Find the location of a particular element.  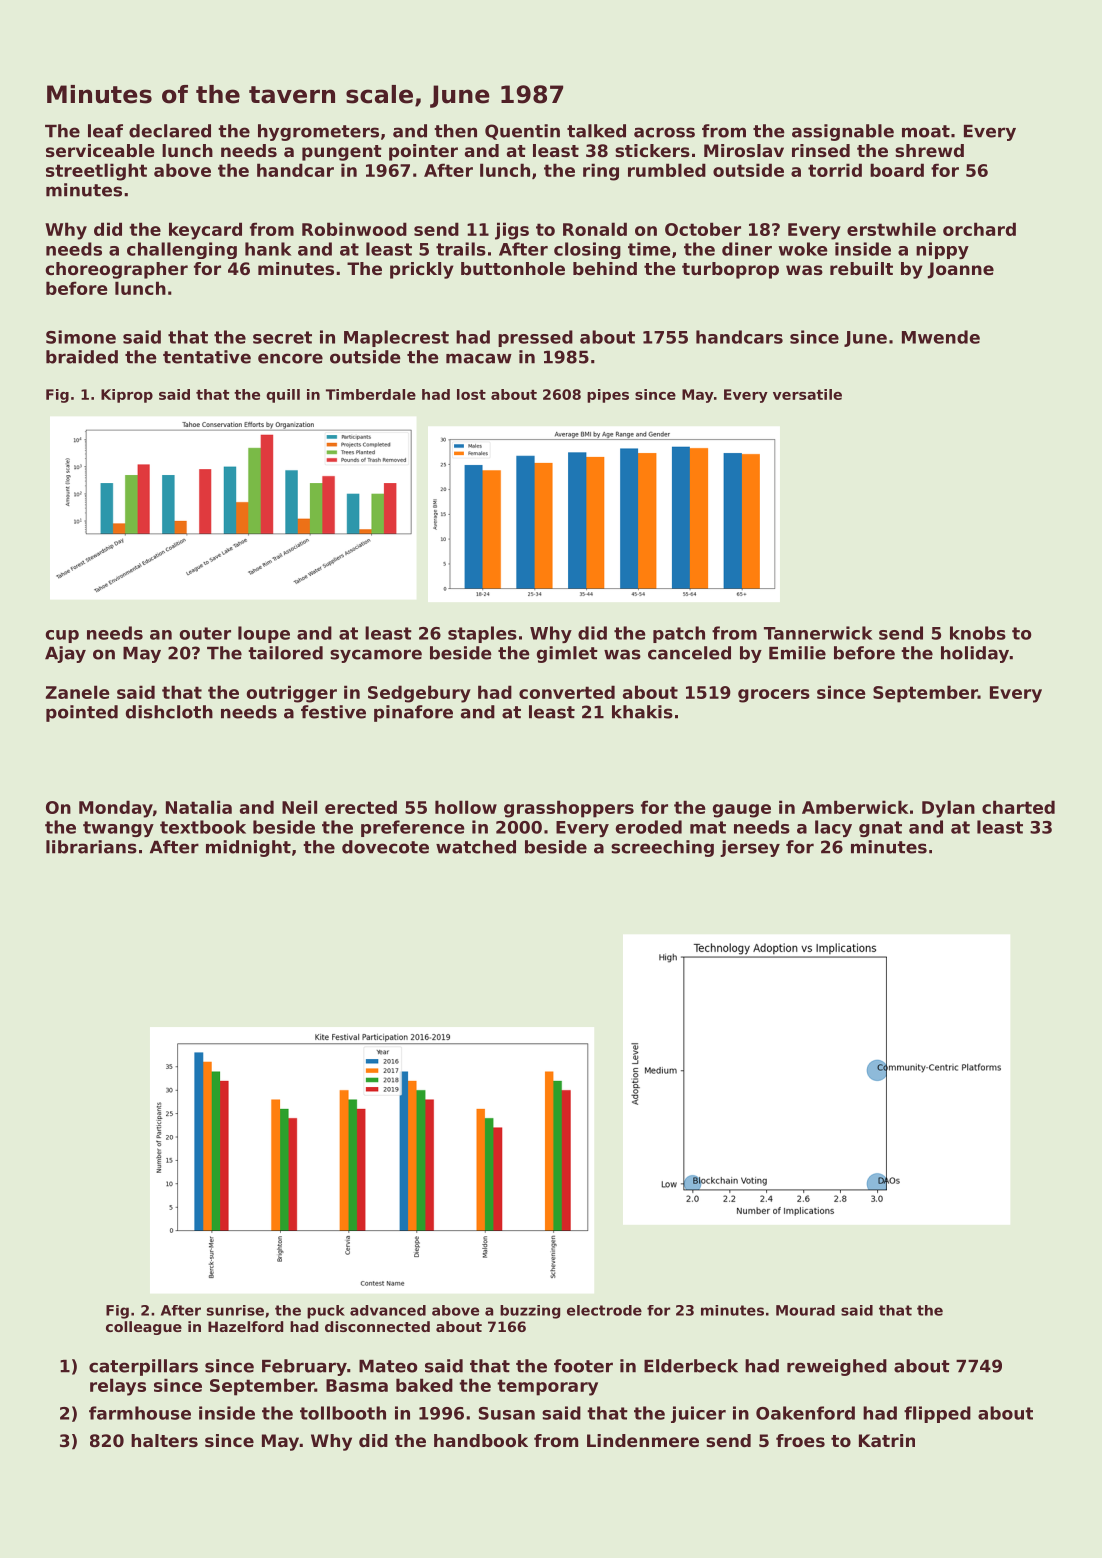

librarians is located at coordinates (91, 847).
